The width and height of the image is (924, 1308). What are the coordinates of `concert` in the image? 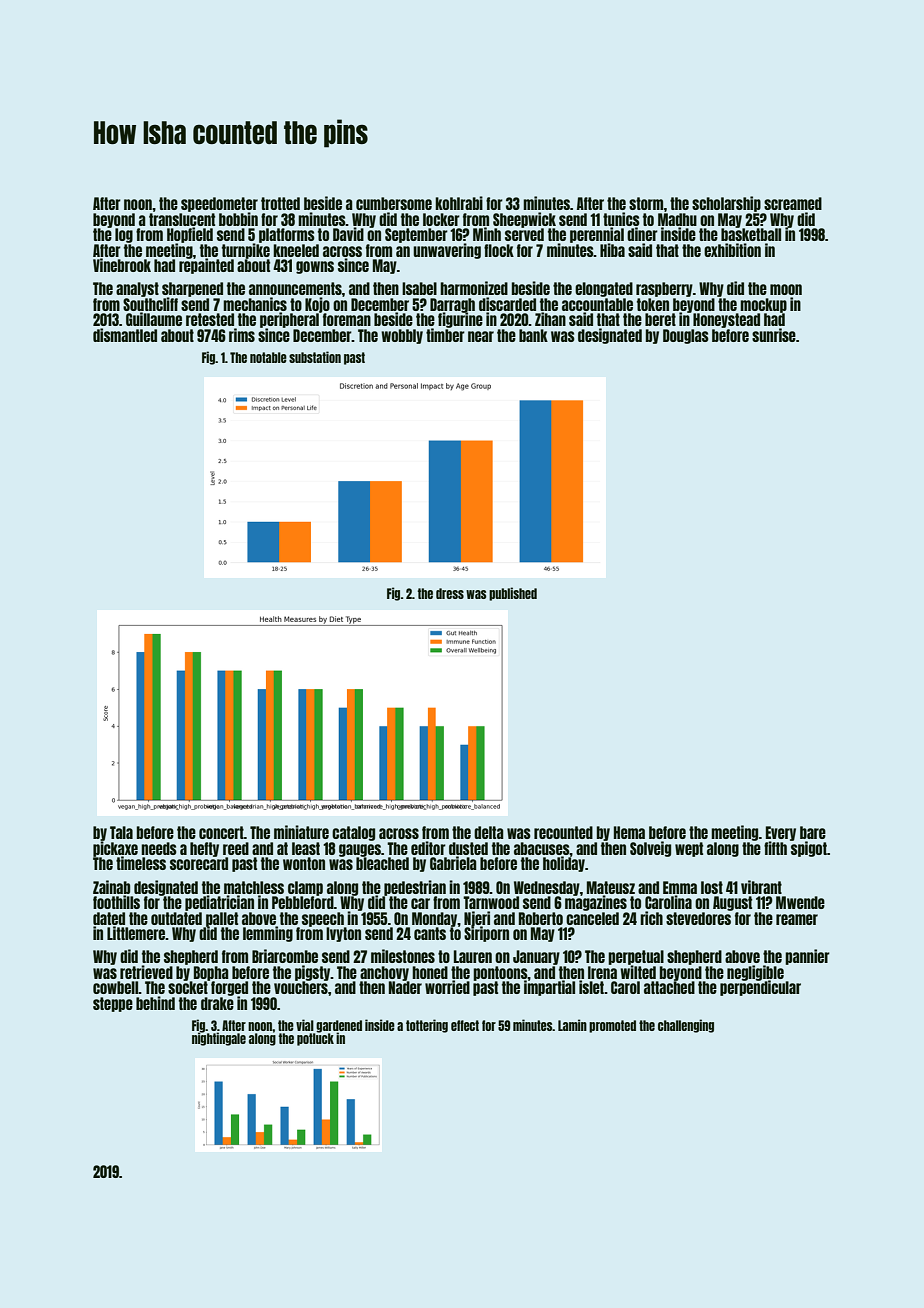 It's located at (221, 832).
